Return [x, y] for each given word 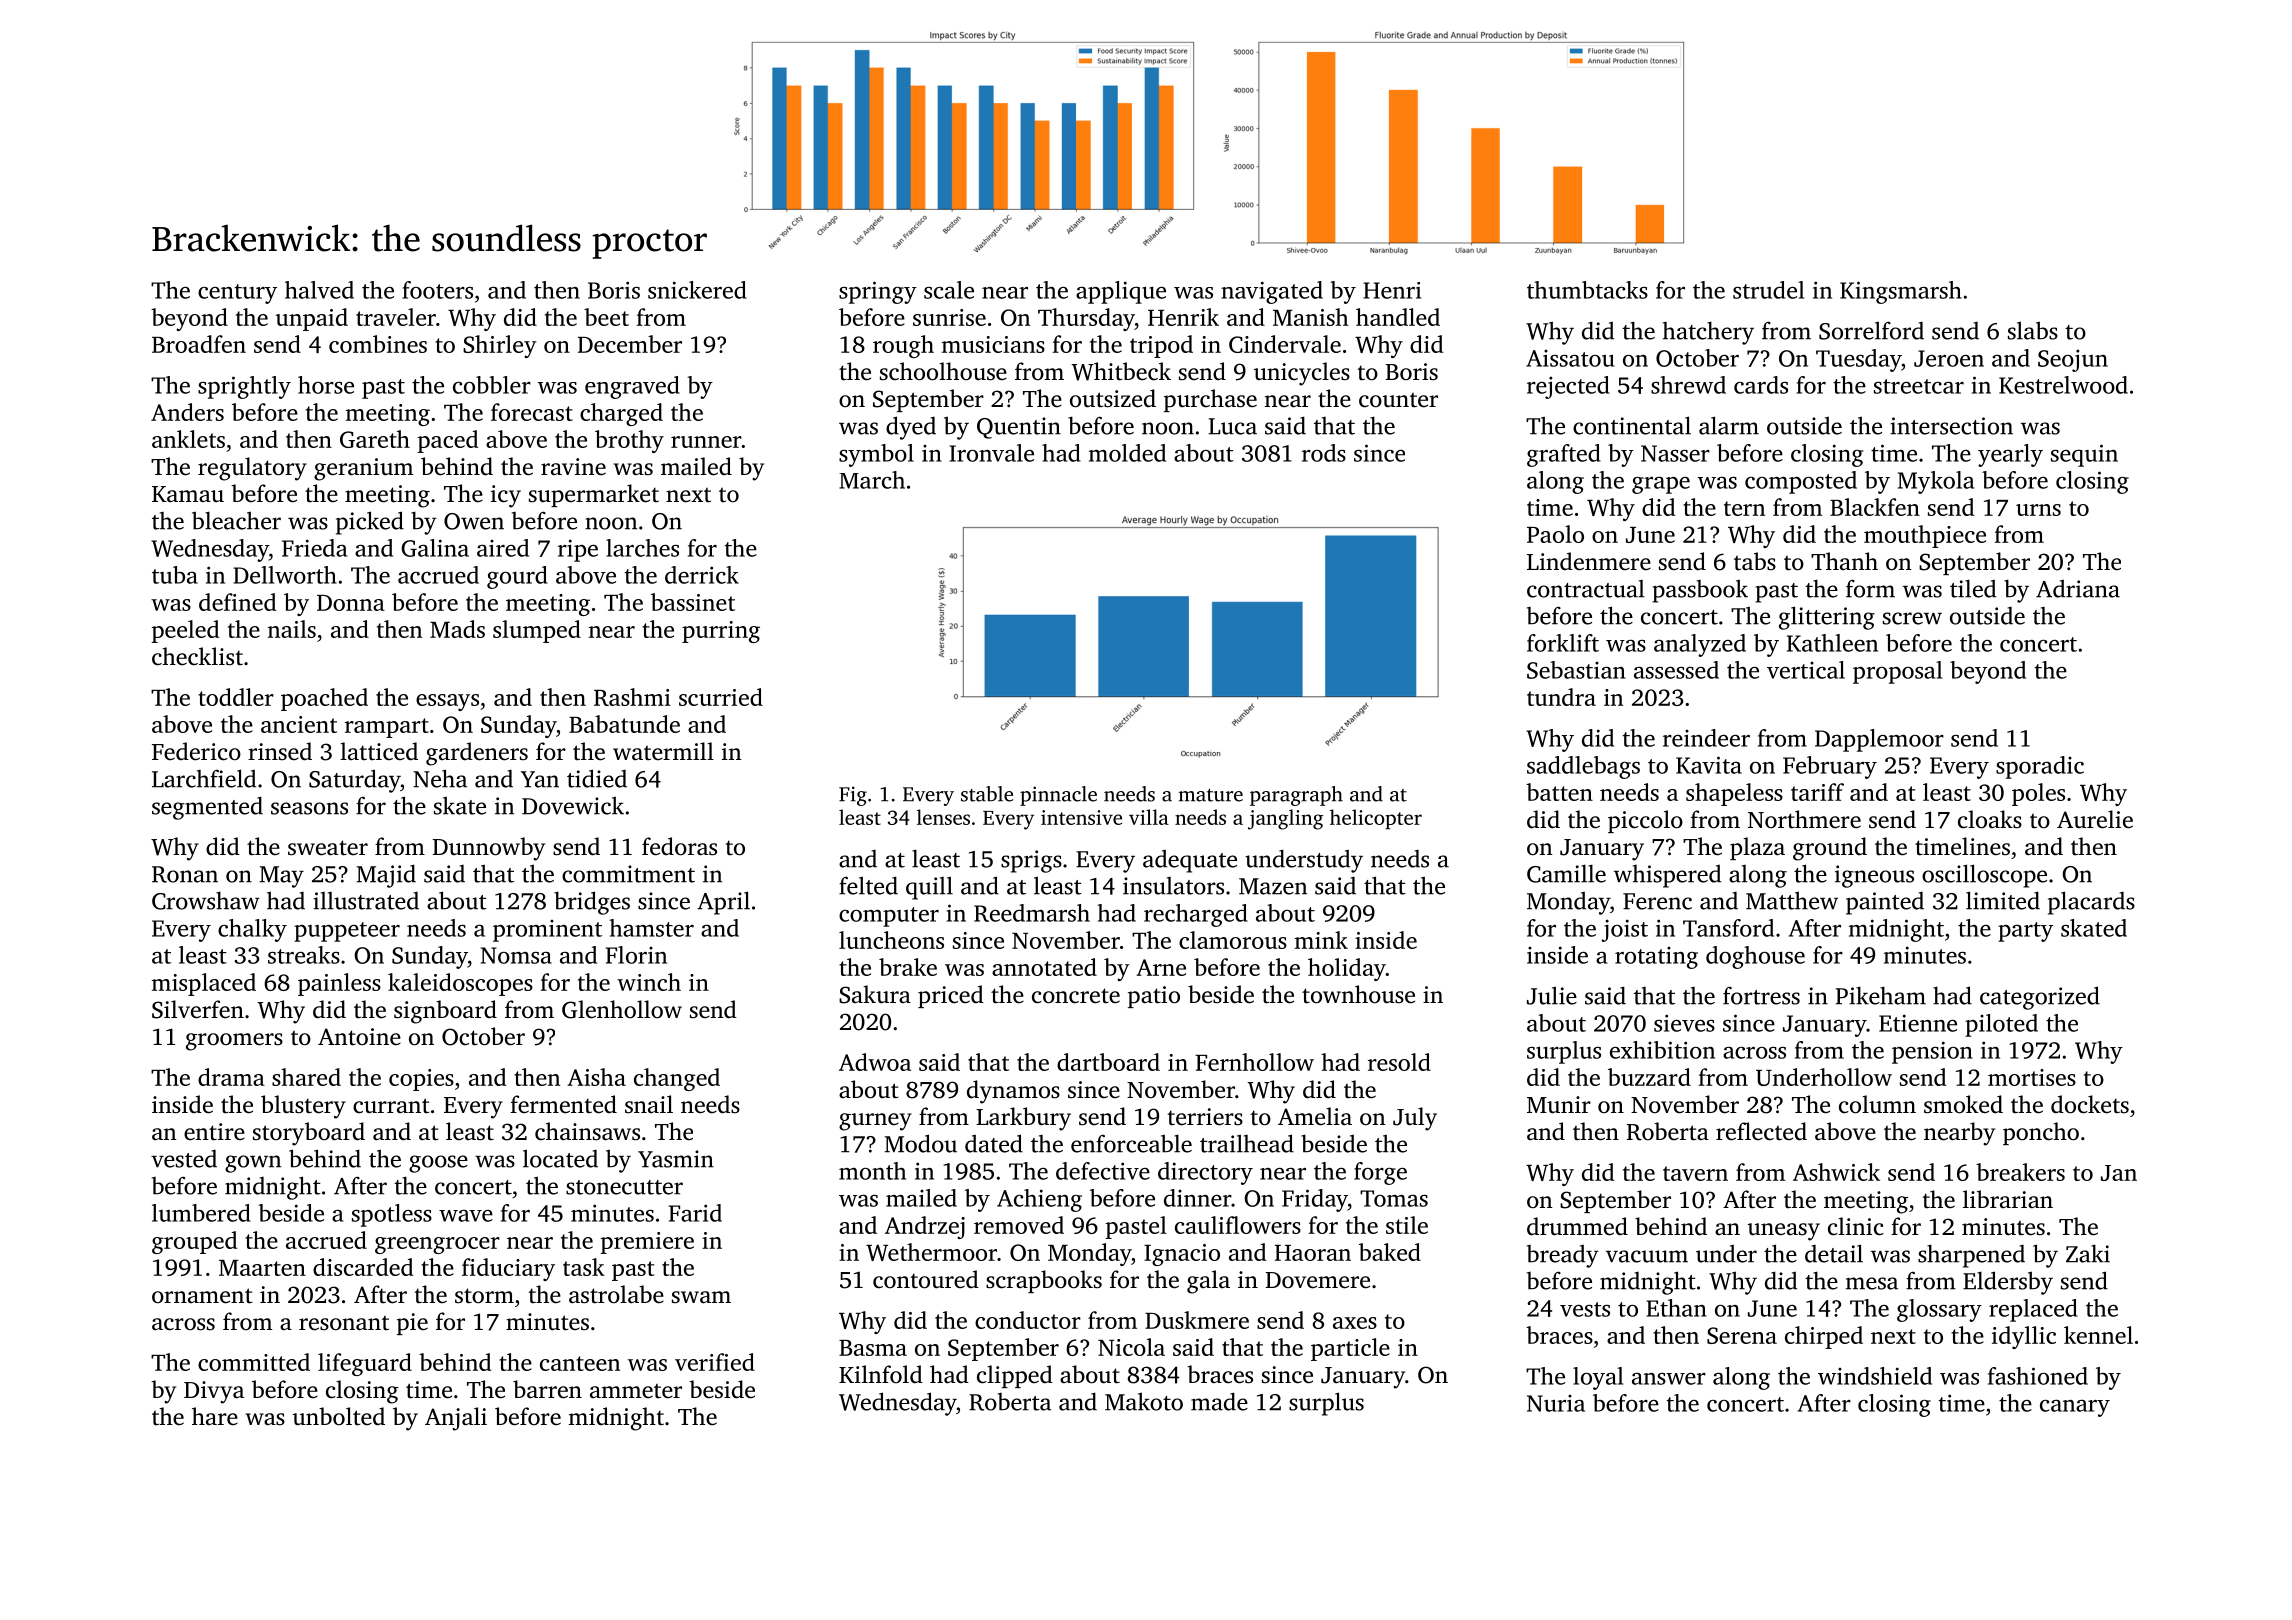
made [1219, 1401]
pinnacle [1058, 796]
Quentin [1019, 428]
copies [421, 1080]
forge [1380, 1173]
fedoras [679, 846]
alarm [1729, 425]
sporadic [2040, 767]
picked [370, 523]
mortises [2032, 1077]
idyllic [2024, 1337]
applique [1121, 292]
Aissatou [1570, 358]
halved [319, 290]
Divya [214, 1392]
